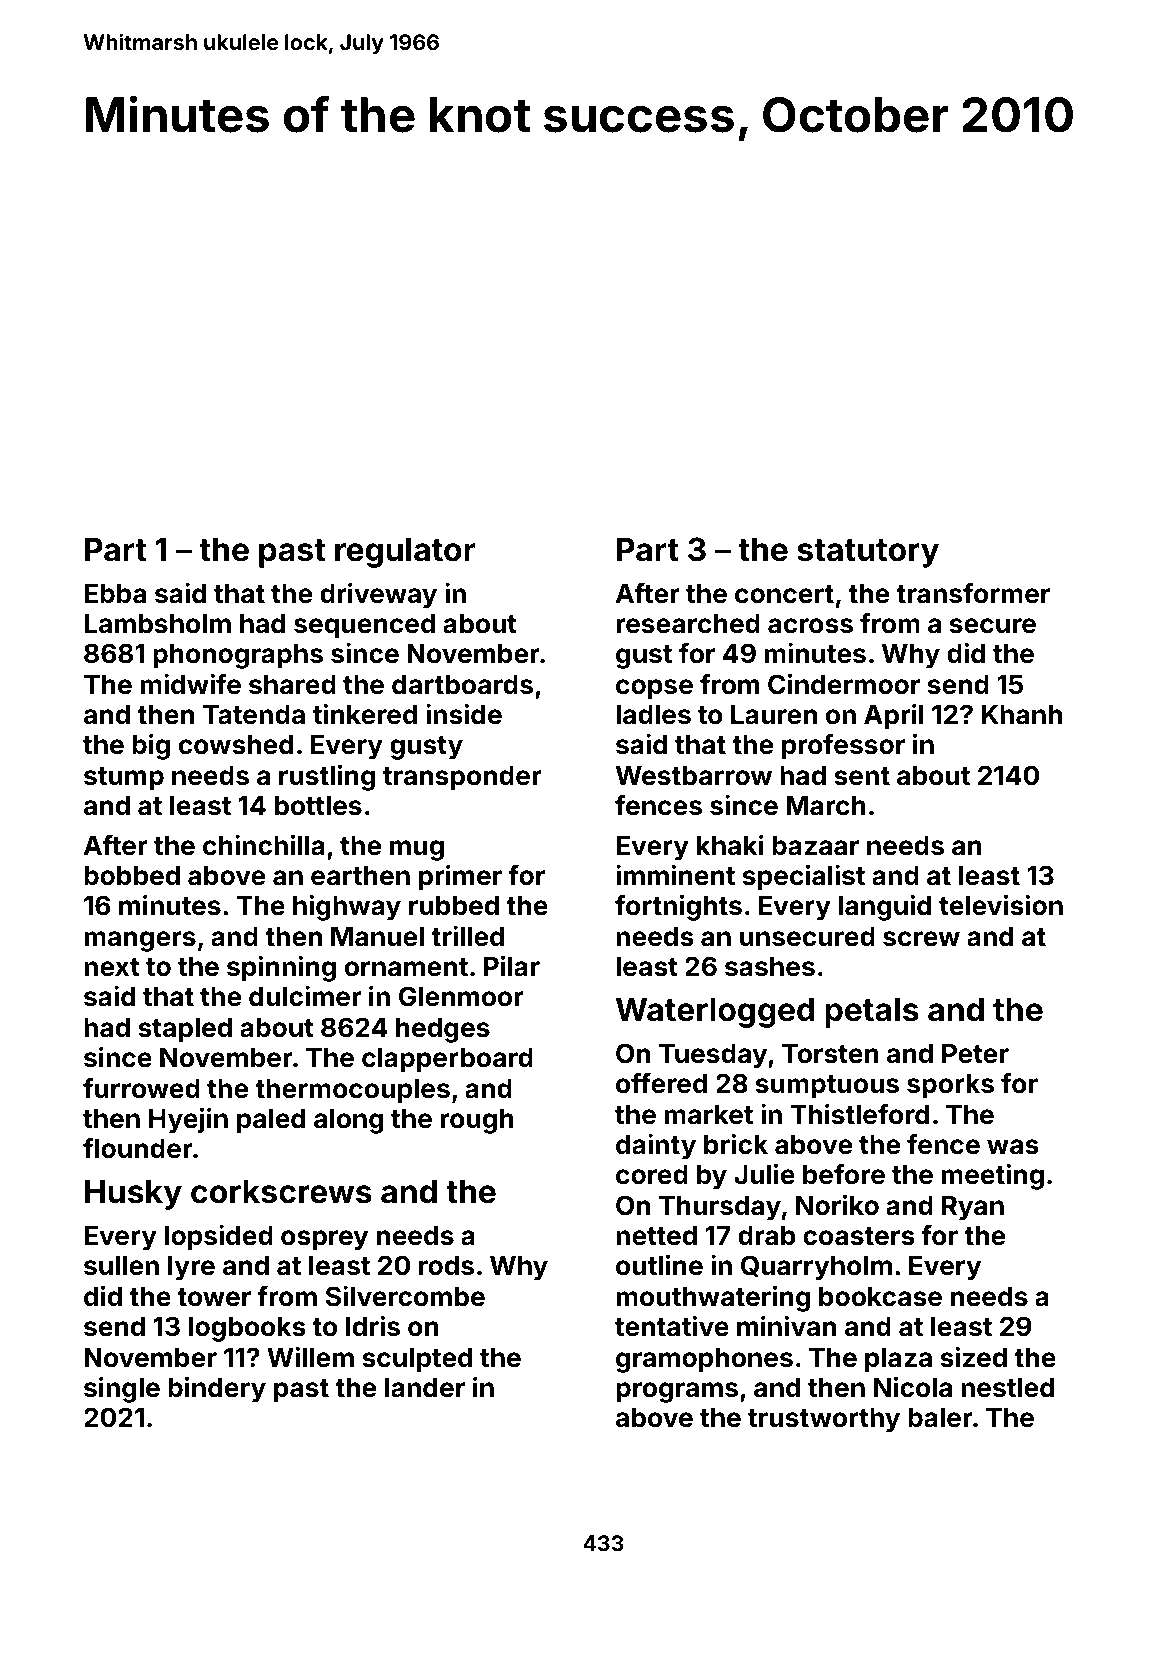  What do you see at coordinates (214, 1297) in the document?
I see `tower` at bounding box center [214, 1297].
